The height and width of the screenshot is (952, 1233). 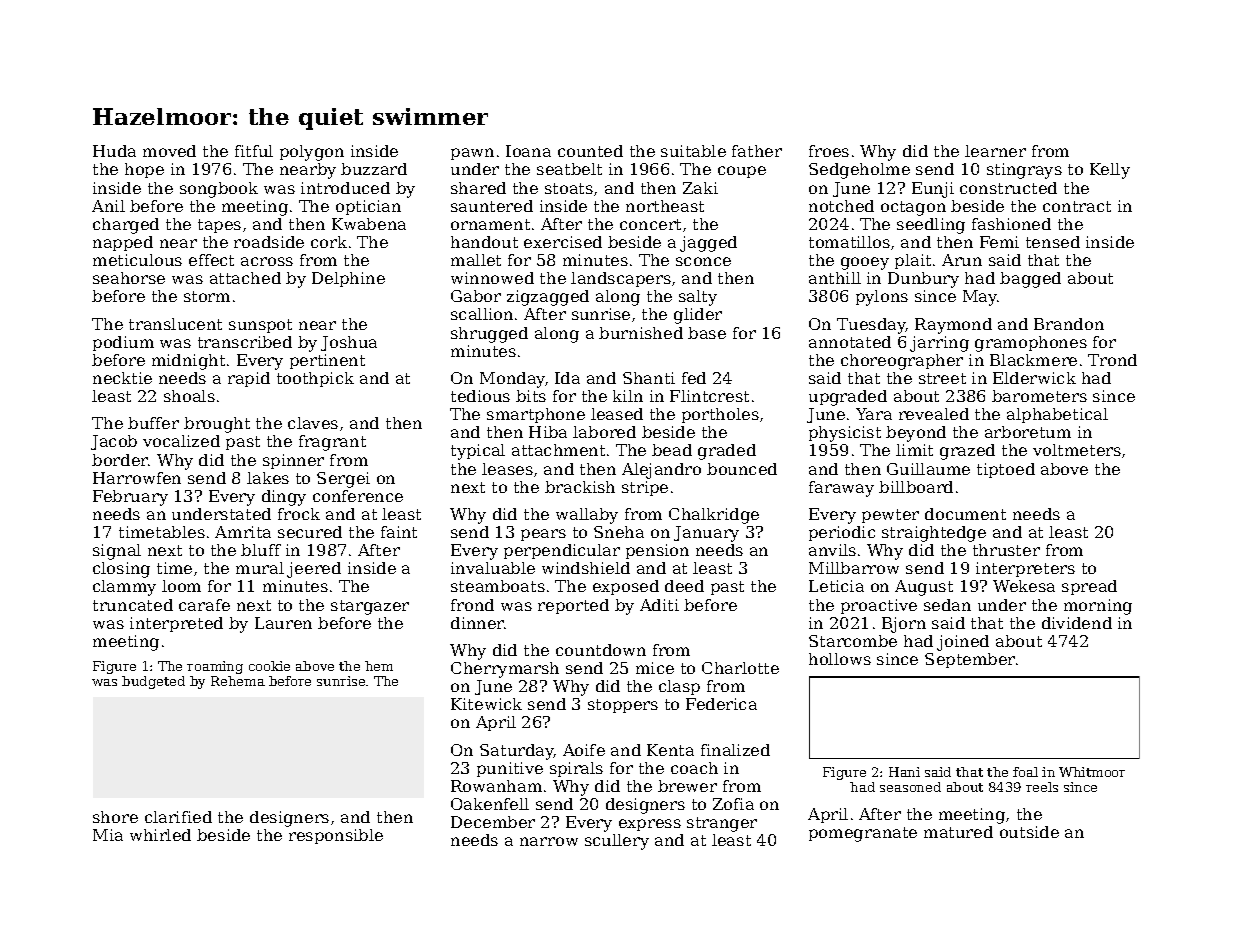 I want to click on Kwabena, so click(x=369, y=224).
